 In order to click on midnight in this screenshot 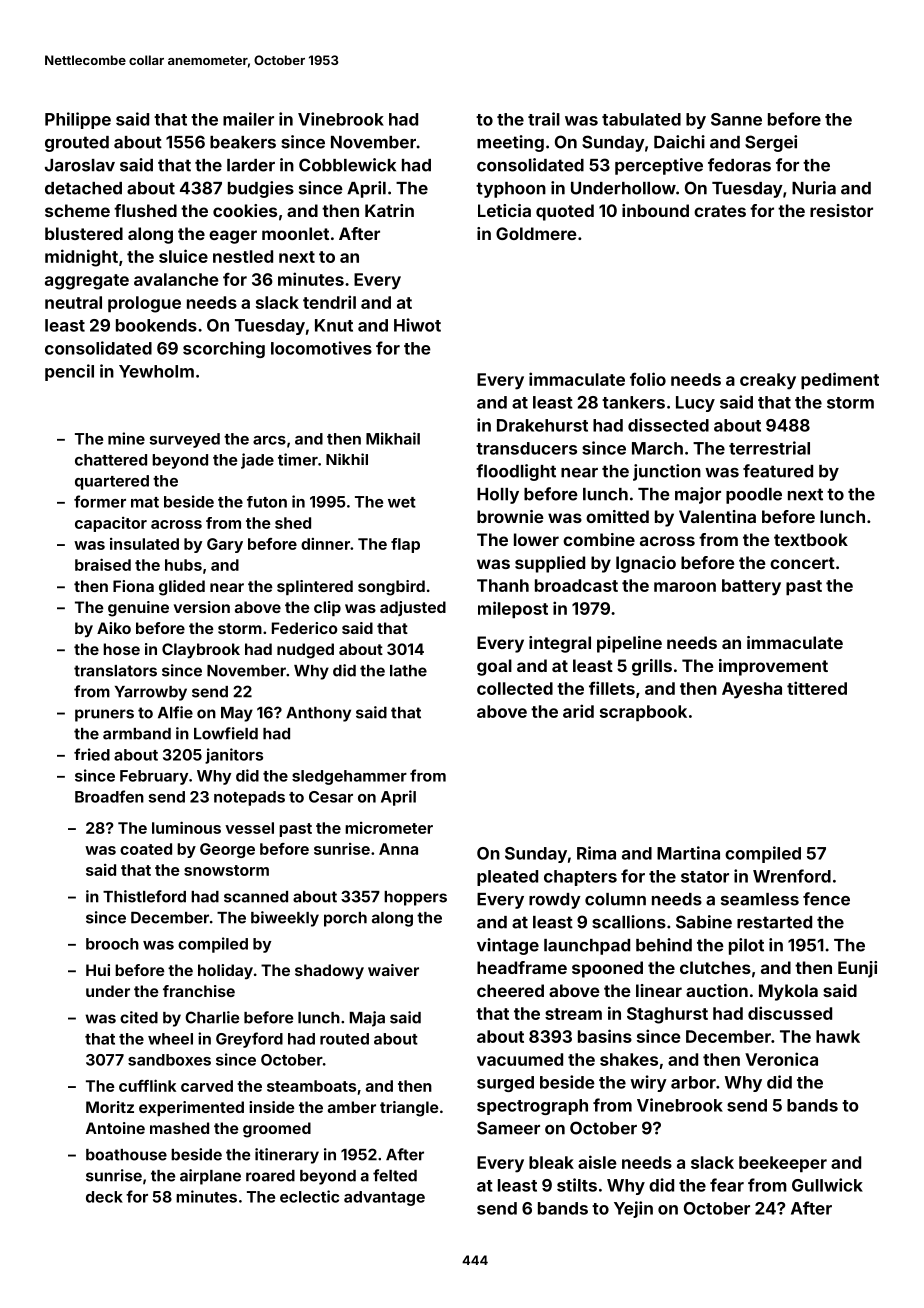, I will do `click(81, 258)`.
